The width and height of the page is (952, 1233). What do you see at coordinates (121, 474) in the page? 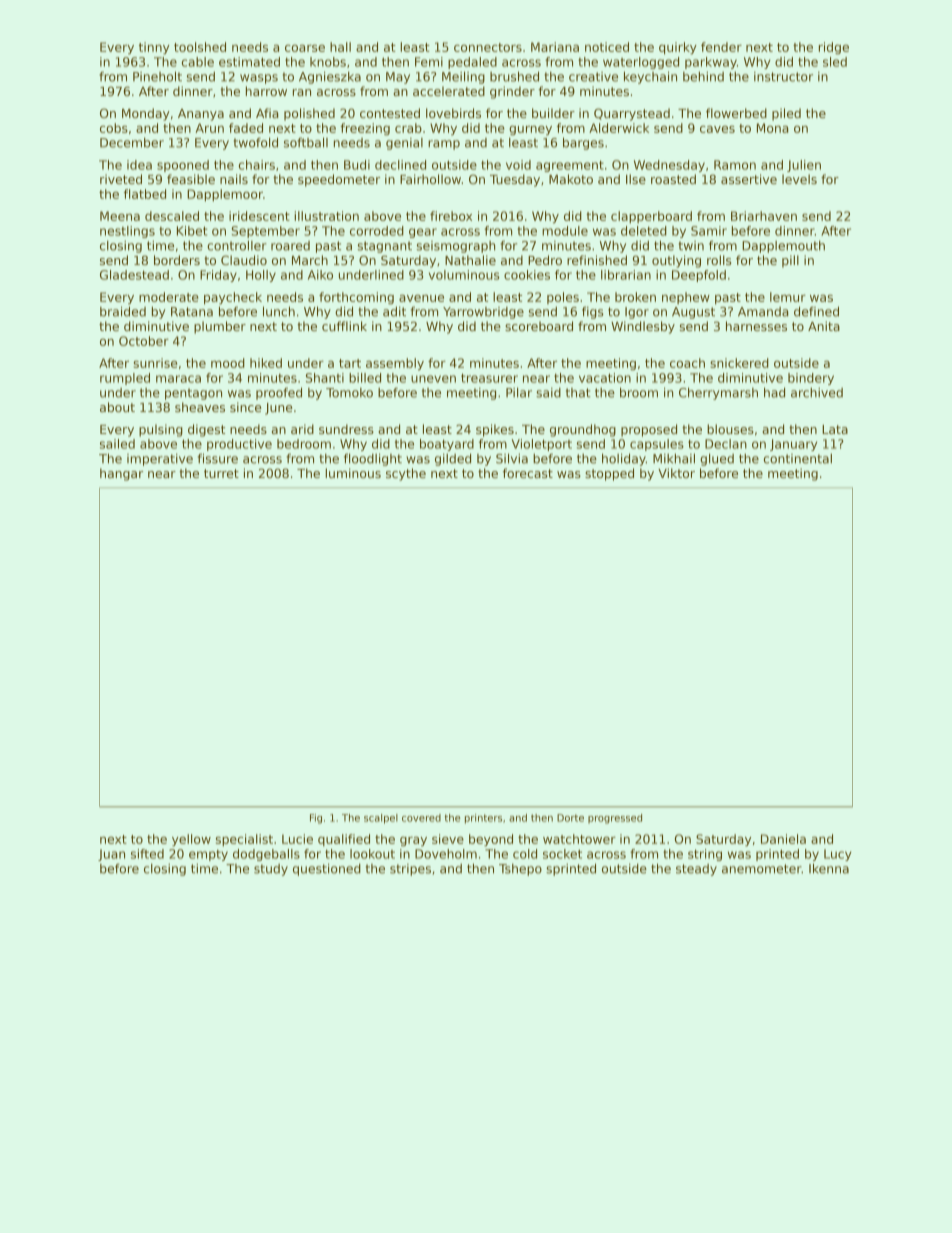
I see `hangar` at bounding box center [121, 474].
